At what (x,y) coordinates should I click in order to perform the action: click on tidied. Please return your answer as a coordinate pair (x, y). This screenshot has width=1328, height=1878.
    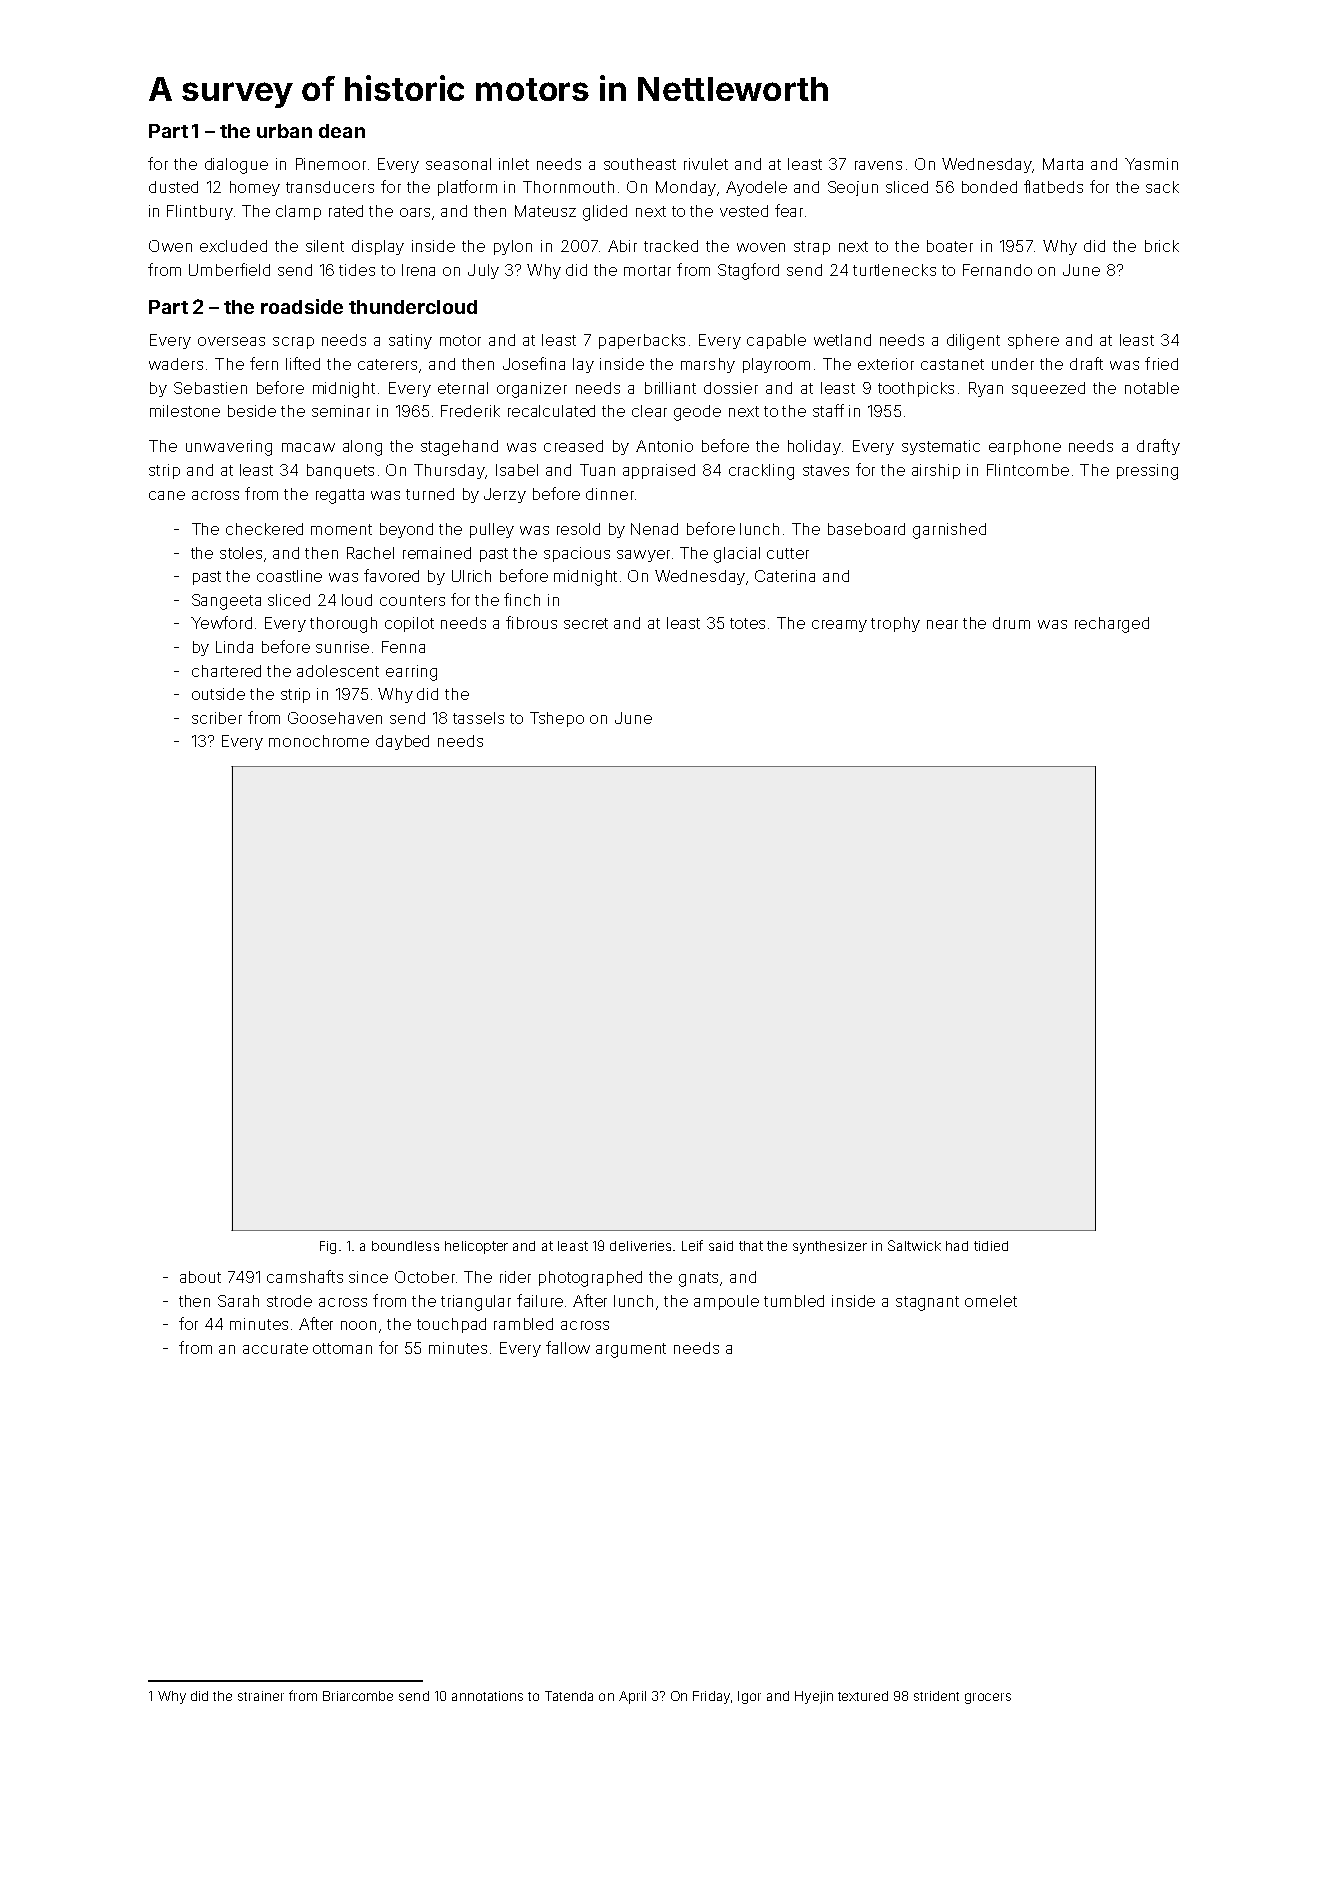
    Looking at the image, I should click on (991, 1246).
